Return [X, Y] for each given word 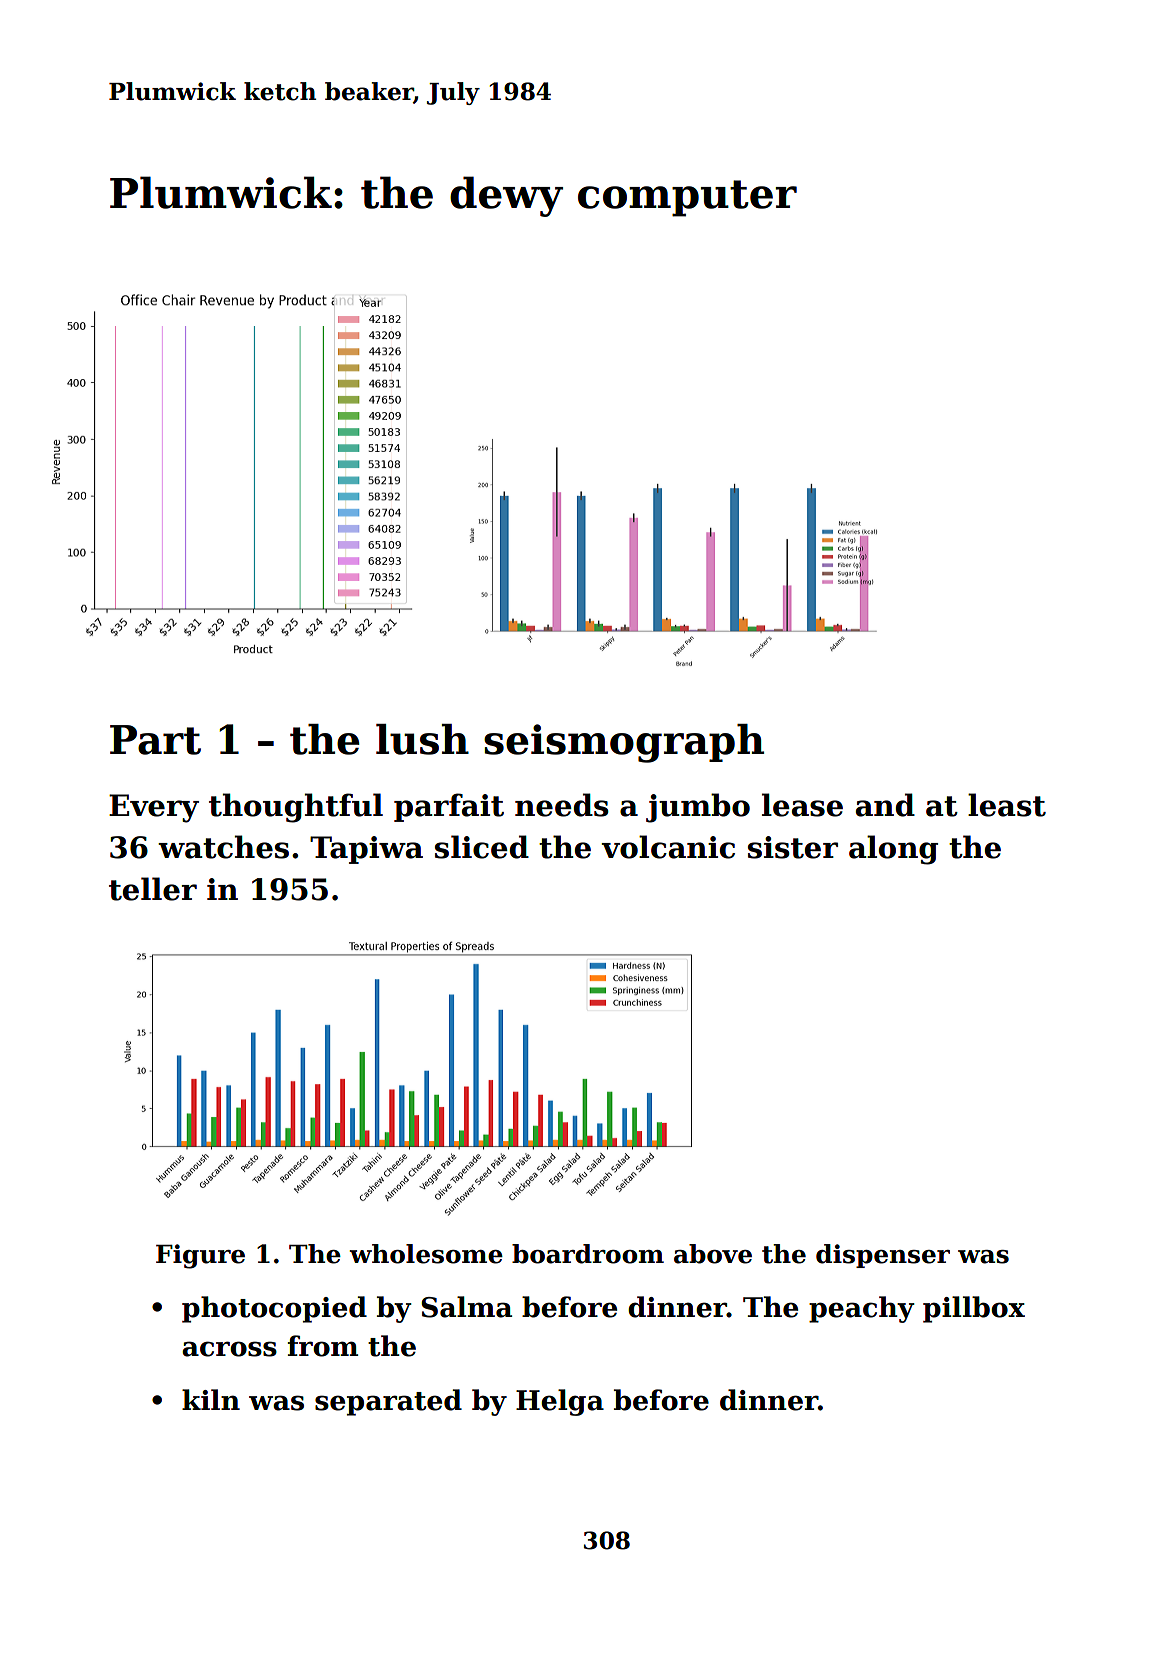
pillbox [974, 1309]
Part [155, 740]
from [323, 1346]
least [1007, 805]
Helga [560, 1402]
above [713, 1254]
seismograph [624, 743]
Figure [200, 1256]
